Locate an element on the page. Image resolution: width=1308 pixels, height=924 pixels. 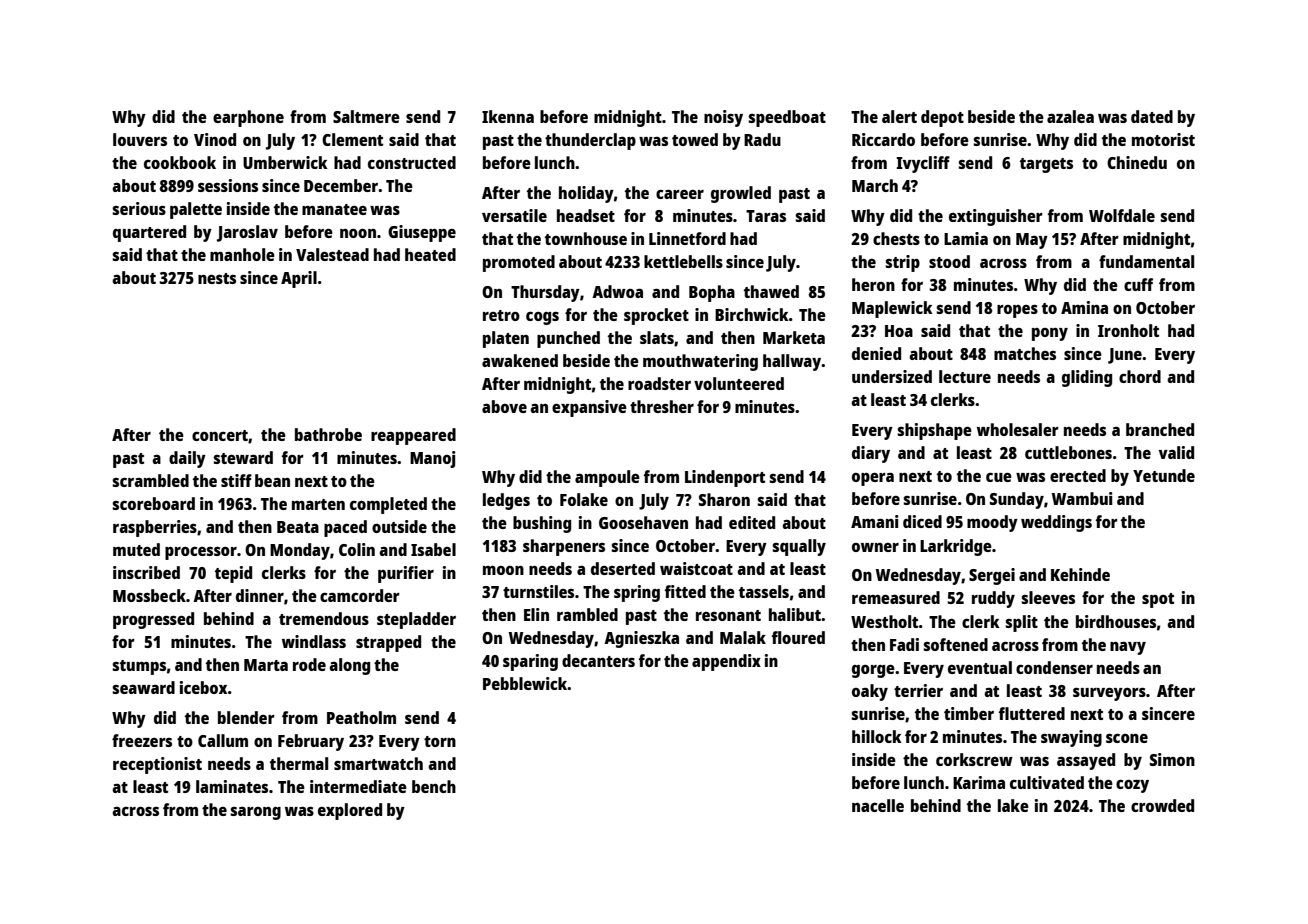
alert is located at coordinates (899, 116).
